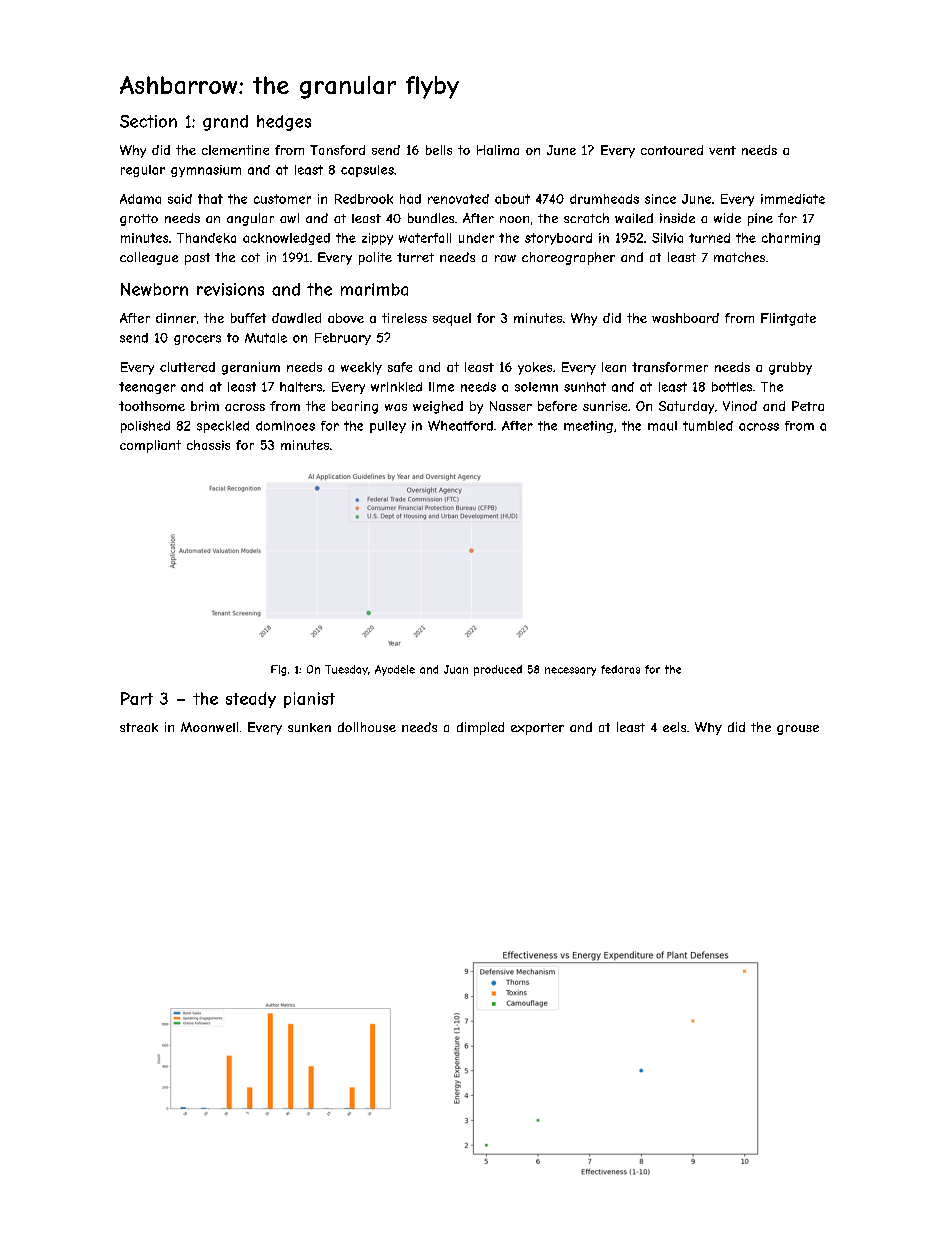  What do you see at coordinates (557, 406) in the screenshot?
I see `before` at bounding box center [557, 406].
